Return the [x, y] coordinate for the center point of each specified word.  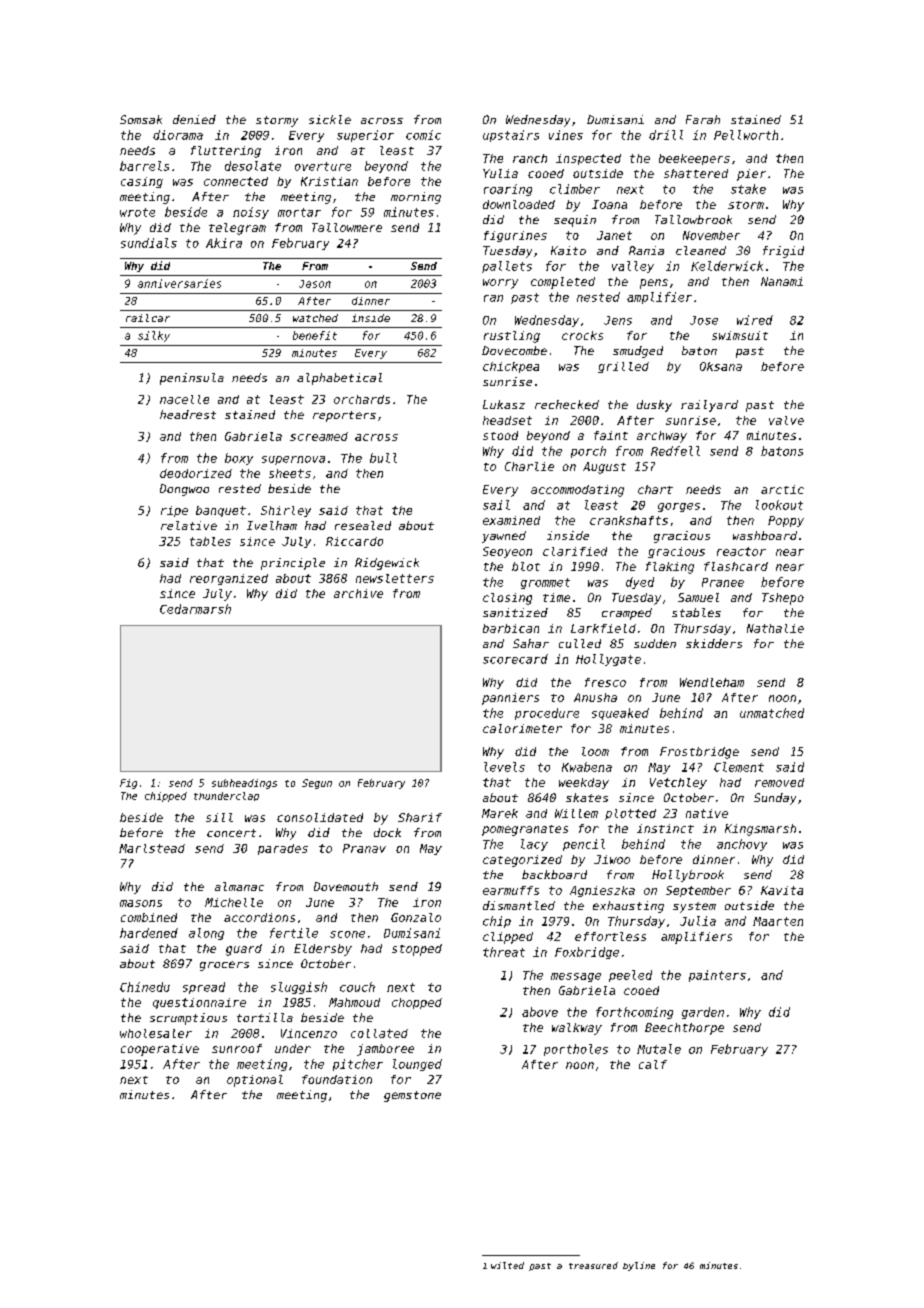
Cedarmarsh [195, 609]
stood [500, 435]
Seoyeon [507, 552]
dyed [640, 583]
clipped [508, 938]
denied [194, 119]
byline [639, 1266]
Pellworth [746, 135]
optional [255, 1081]
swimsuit [740, 335]
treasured [593, 1265]
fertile [294, 933]
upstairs [511, 136]
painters [717, 976]
